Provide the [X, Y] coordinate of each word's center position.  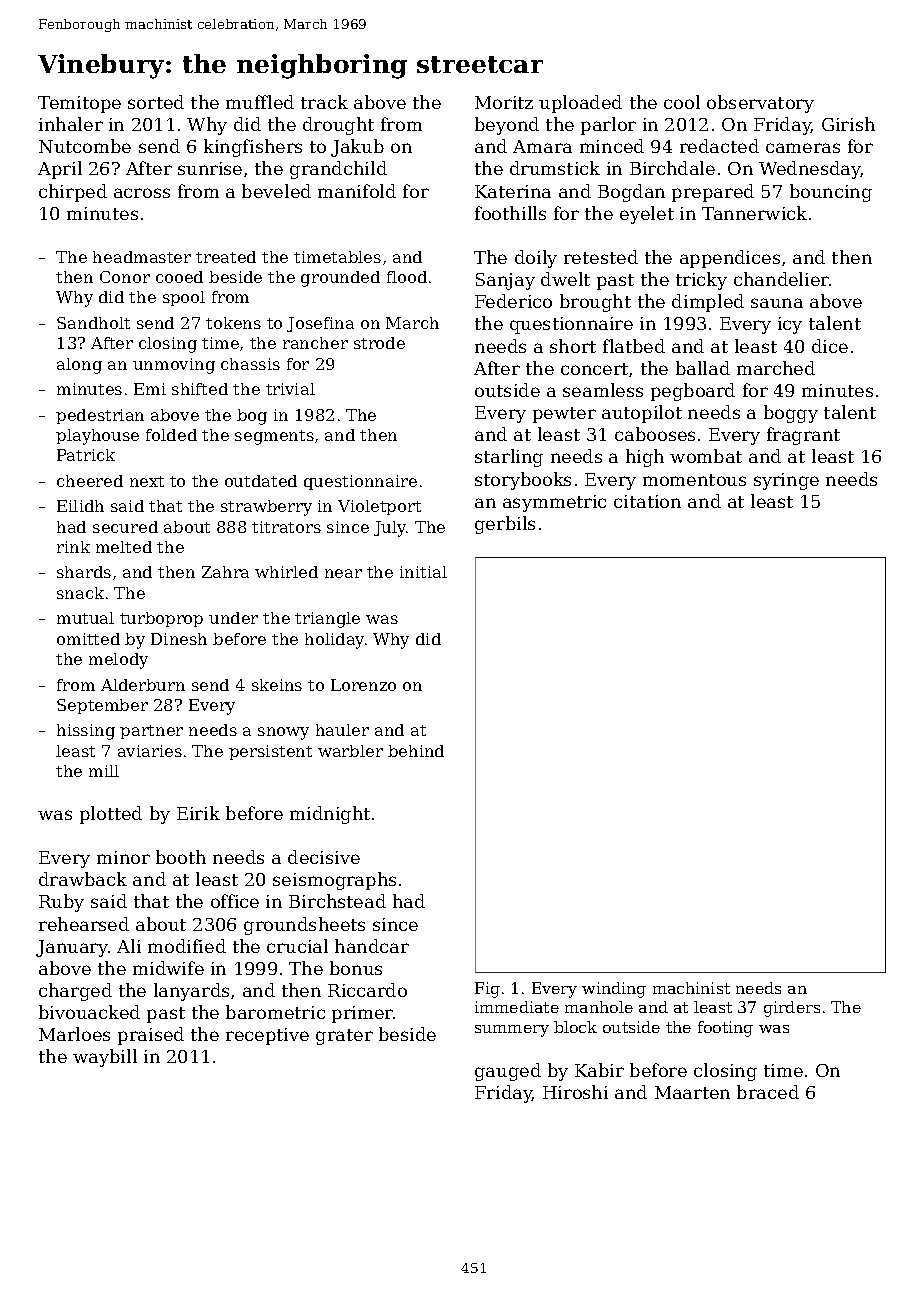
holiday [334, 641]
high [645, 458]
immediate [517, 1007]
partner [151, 732]
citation [647, 501]
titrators [286, 527]
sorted [156, 102]
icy [790, 325]
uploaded [580, 104]
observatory [760, 104]
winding [614, 990]
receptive [267, 1036]
